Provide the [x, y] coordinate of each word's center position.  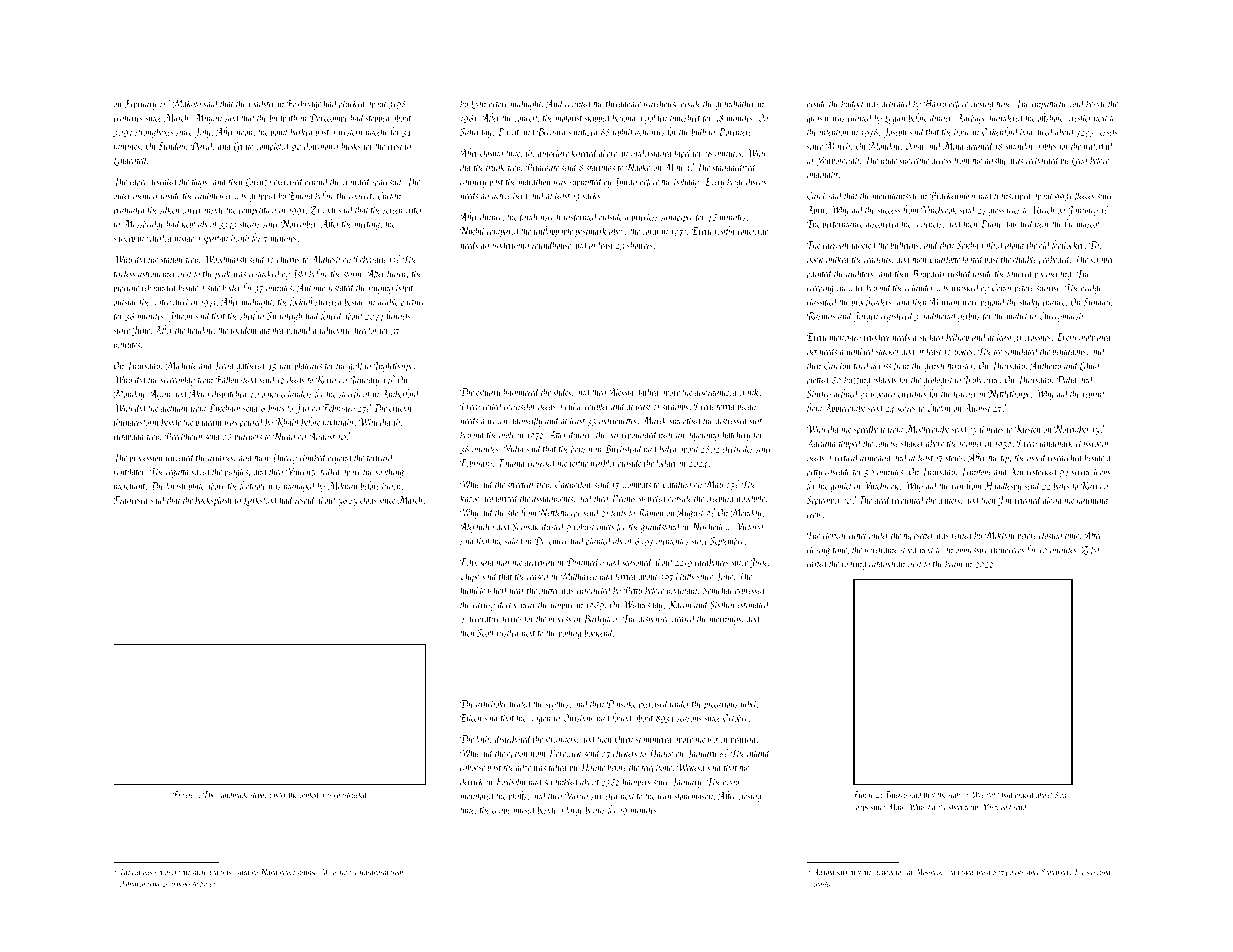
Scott [485, 633]
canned [860, 117]
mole [507, 434]
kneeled [585, 152]
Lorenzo [258, 183]
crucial [401, 407]
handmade [232, 794]
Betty [633, 591]
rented [962, 535]
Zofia [1090, 550]
